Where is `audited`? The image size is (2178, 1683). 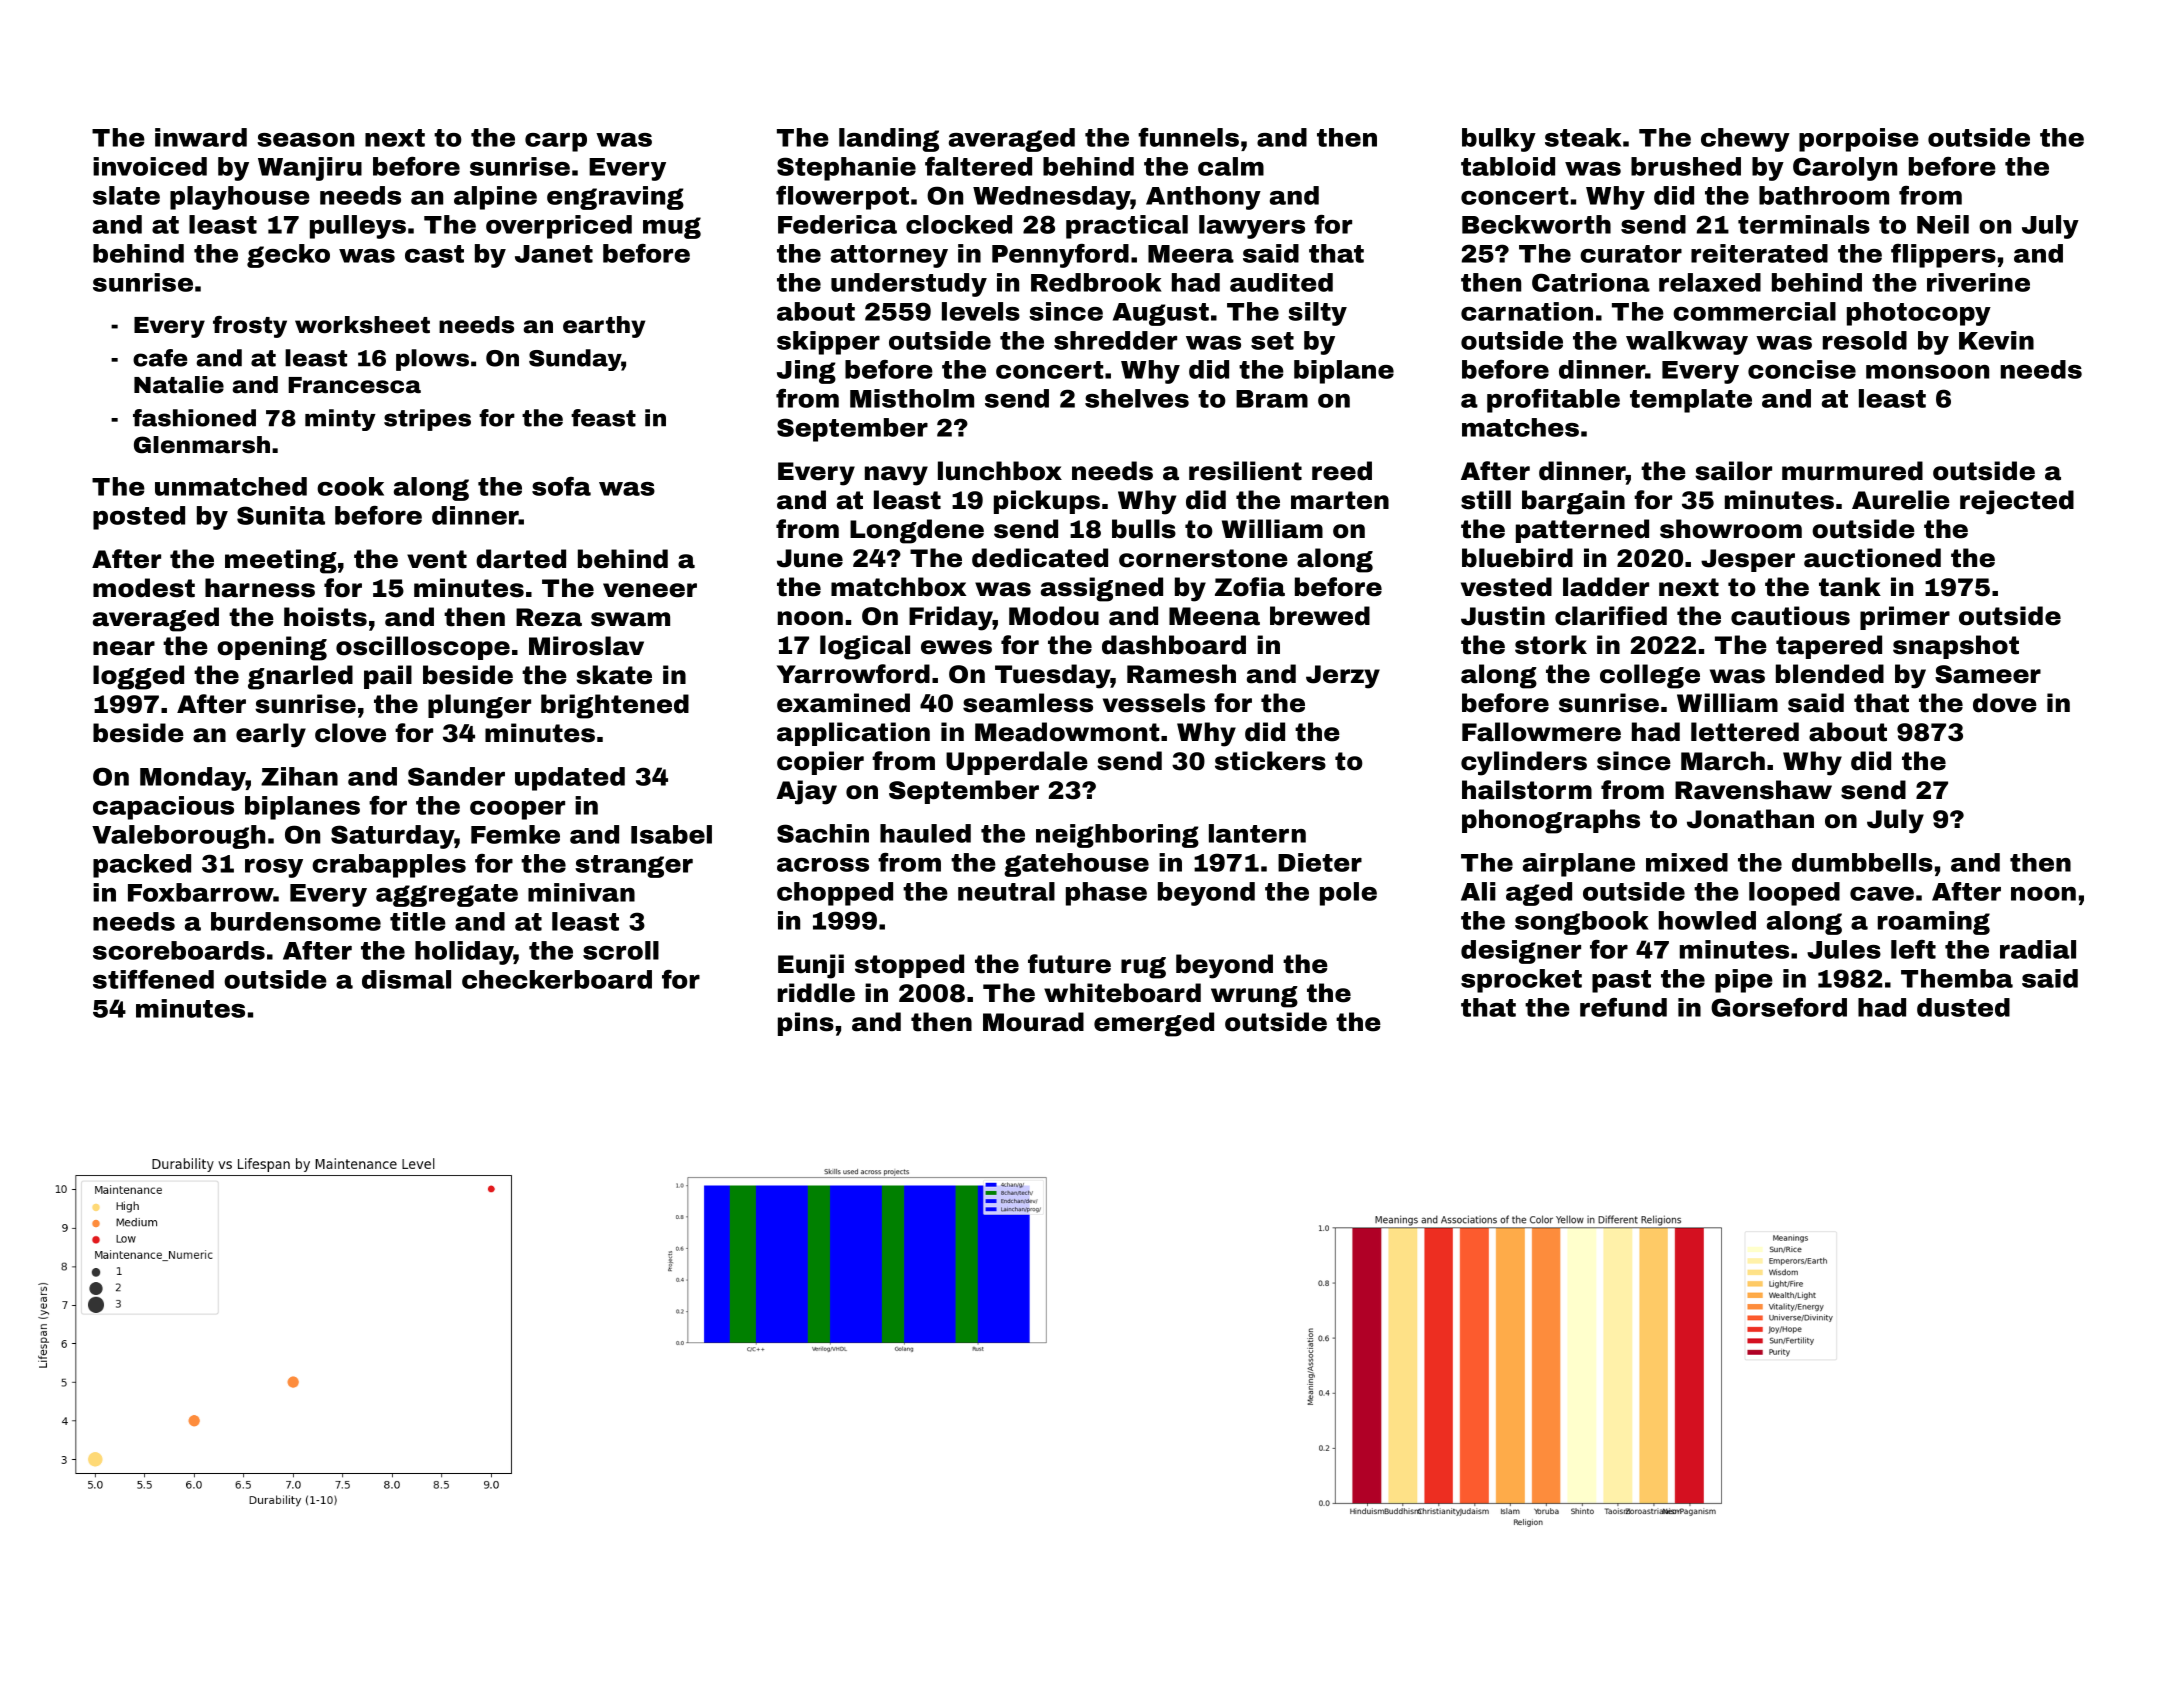 audited is located at coordinates (1281, 282).
